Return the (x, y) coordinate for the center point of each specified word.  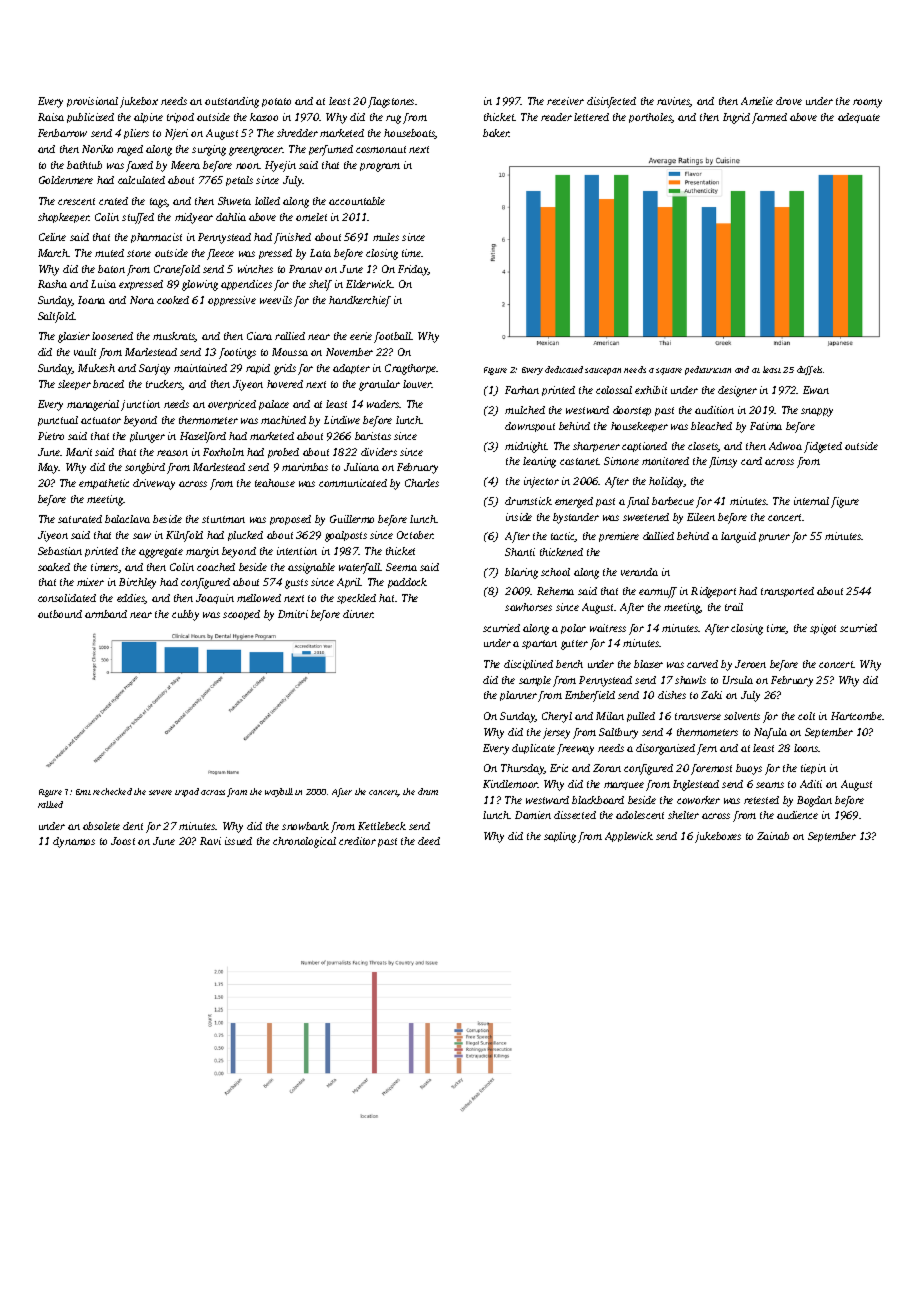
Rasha (52, 284)
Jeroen (750, 664)
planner (518, 696)
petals (239, 181)
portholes (650, 118)
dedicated (564, 369)
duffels (809, 370)
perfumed (331, 150)
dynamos (74, 842)
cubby (185, 615)
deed (429, 841)
